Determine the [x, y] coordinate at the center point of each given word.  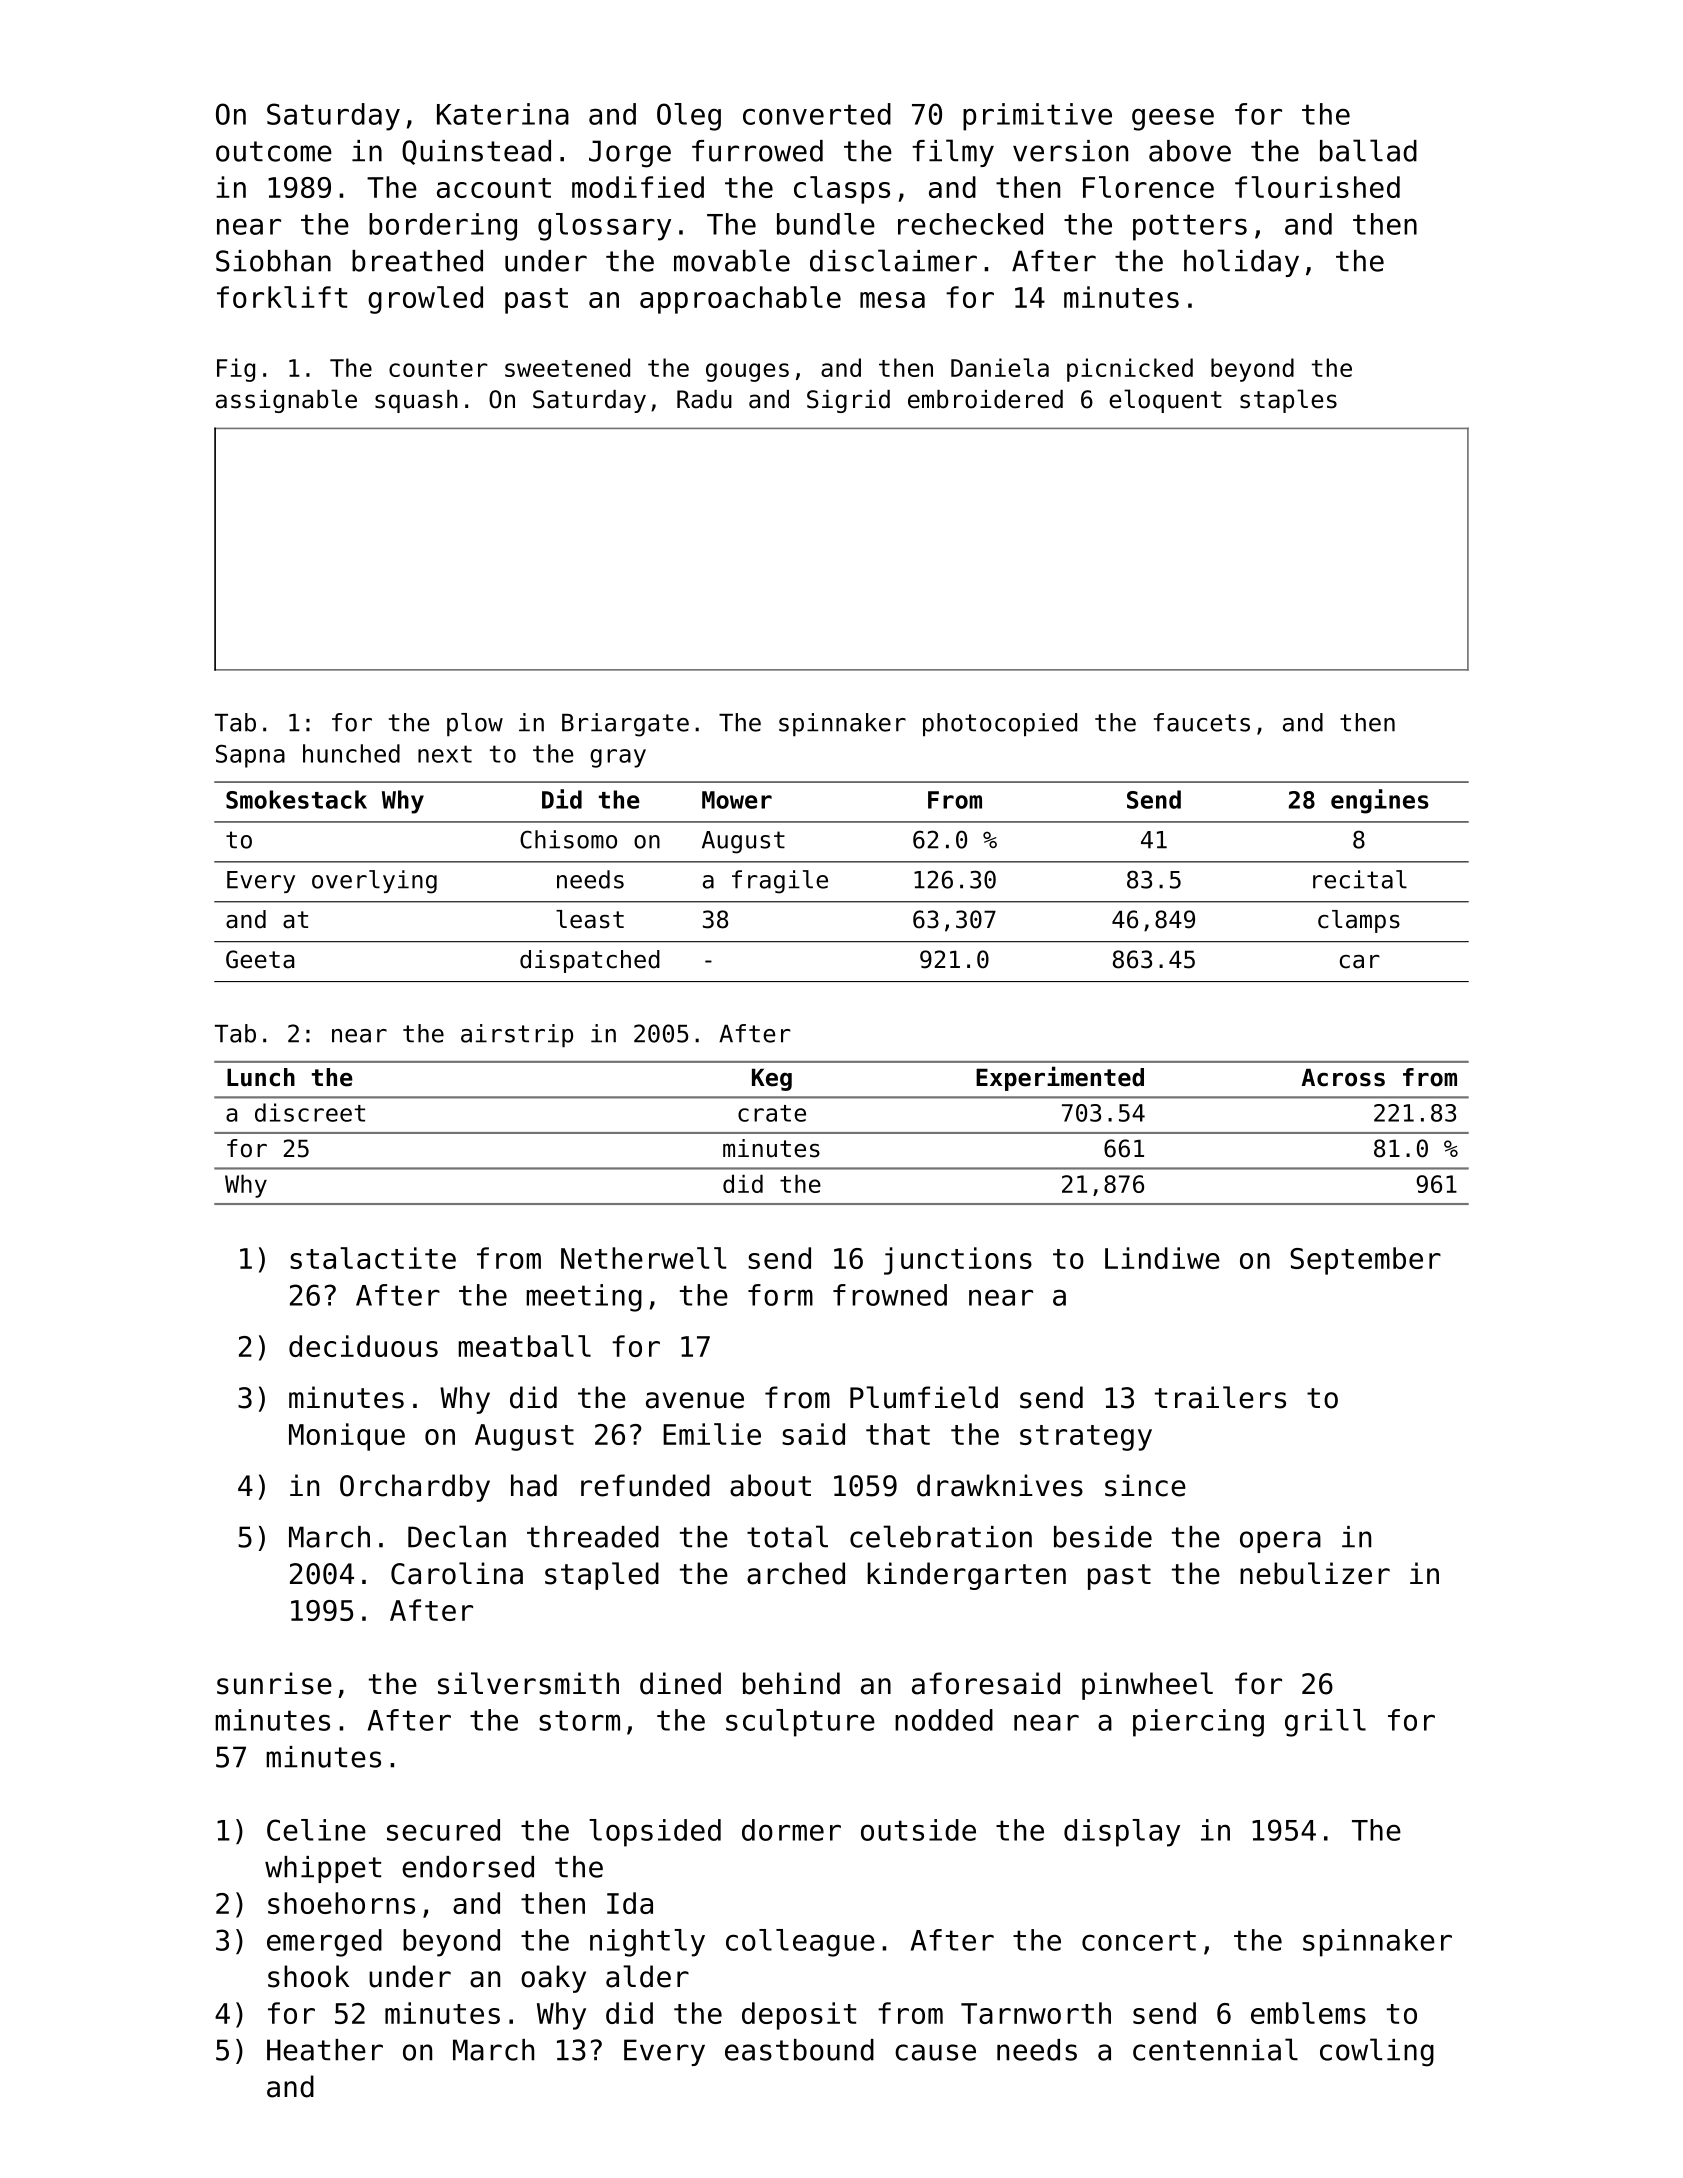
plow [475, 724]
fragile [780, 882]
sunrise [274, 1683]
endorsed [468, 1867]
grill [1325, 1723]
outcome [274, 151]
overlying [374, 882]
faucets [1202, 722]
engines [1380, 801]
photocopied [1000, 724]
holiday [1241, 263]
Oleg [689, 117]
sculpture [800, 1723]
